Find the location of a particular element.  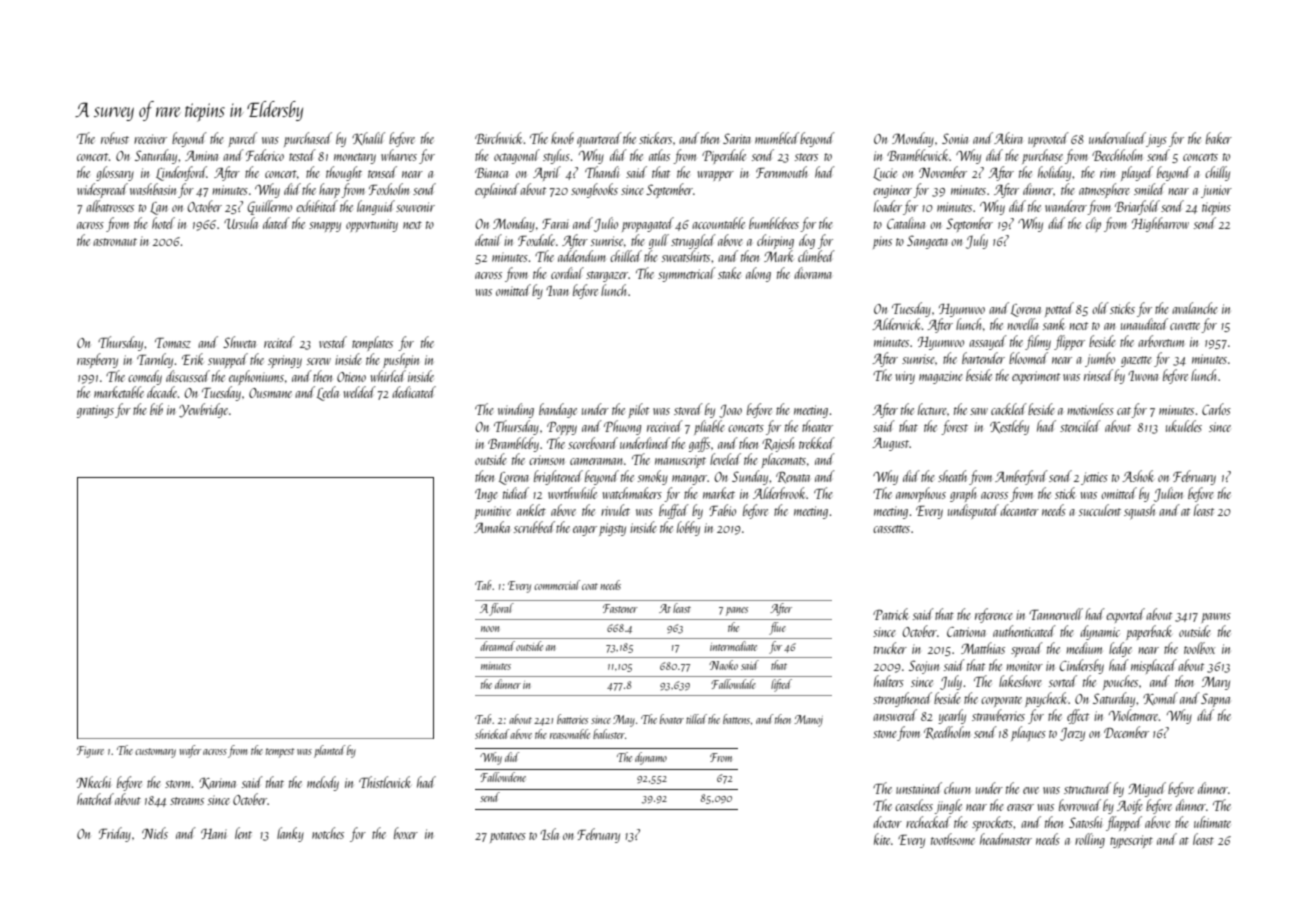

mumbled is located at coordinates (777, 138).
